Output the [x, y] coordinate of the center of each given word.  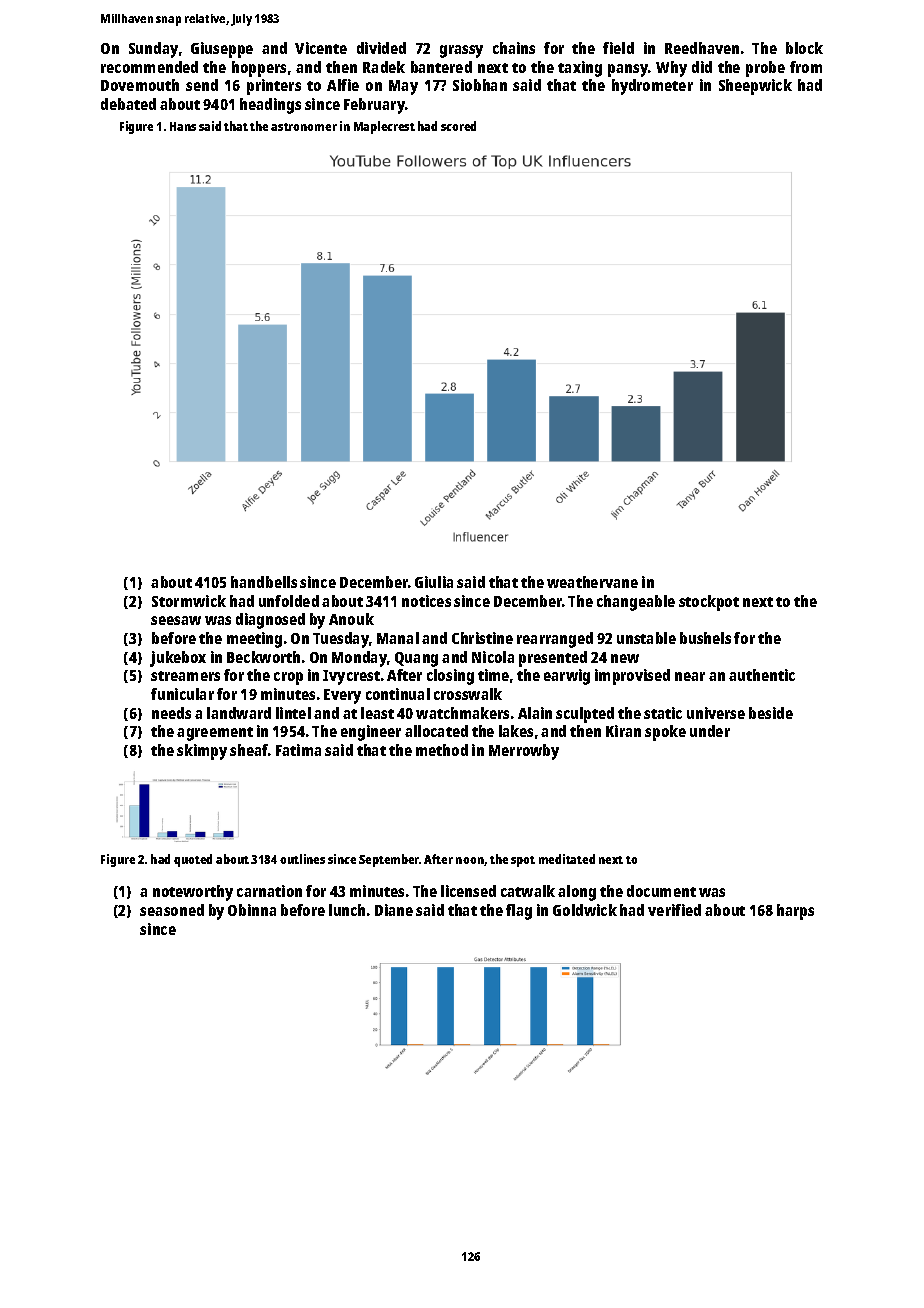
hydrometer [652, 87]
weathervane [592, 582]
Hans [183, 126]
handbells [264, 582]
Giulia [434, 582]
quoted [193, 860]
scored [458, 126]
